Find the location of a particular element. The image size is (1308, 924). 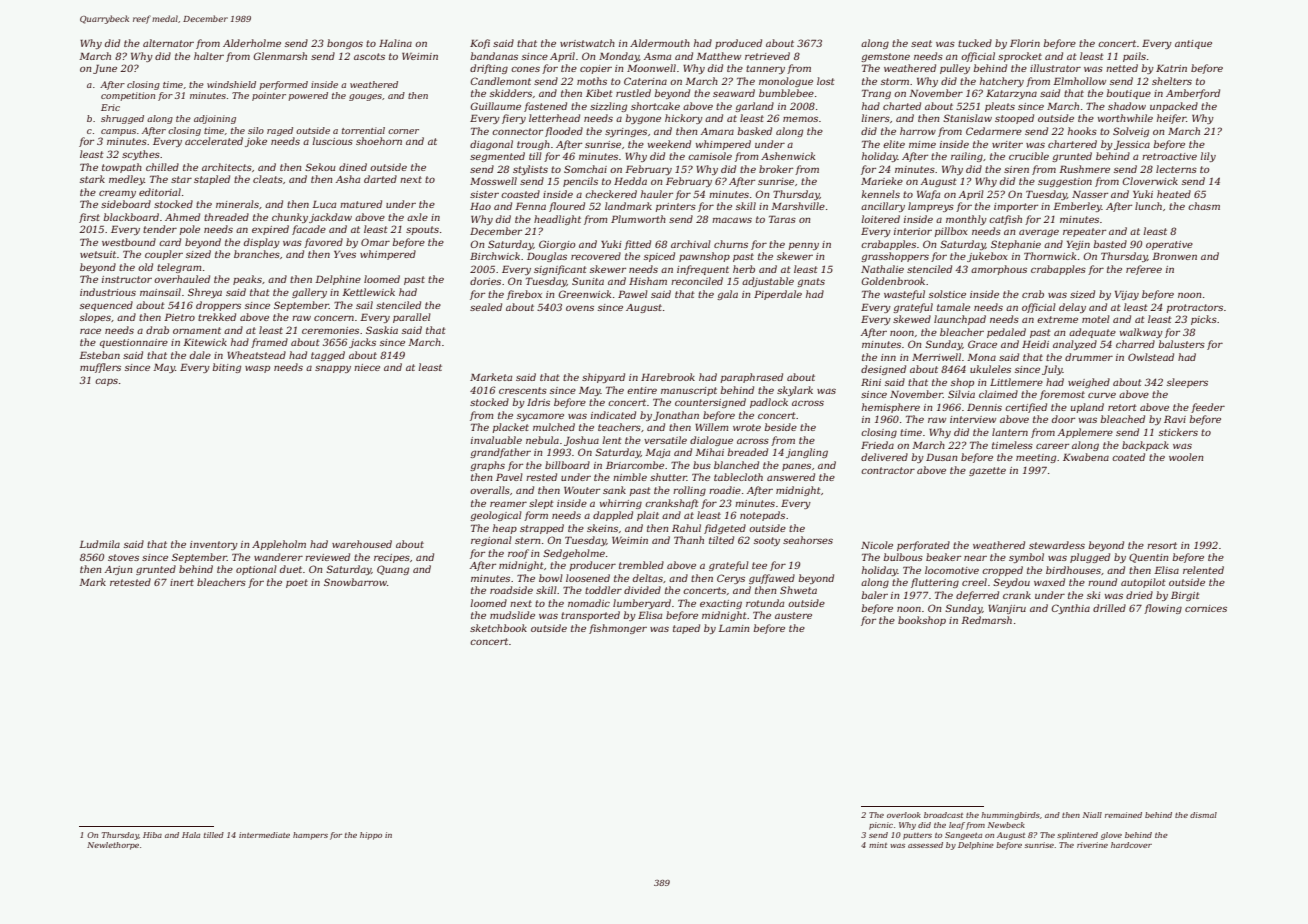

Newlethorpe is located at coordinates (113, 846).
